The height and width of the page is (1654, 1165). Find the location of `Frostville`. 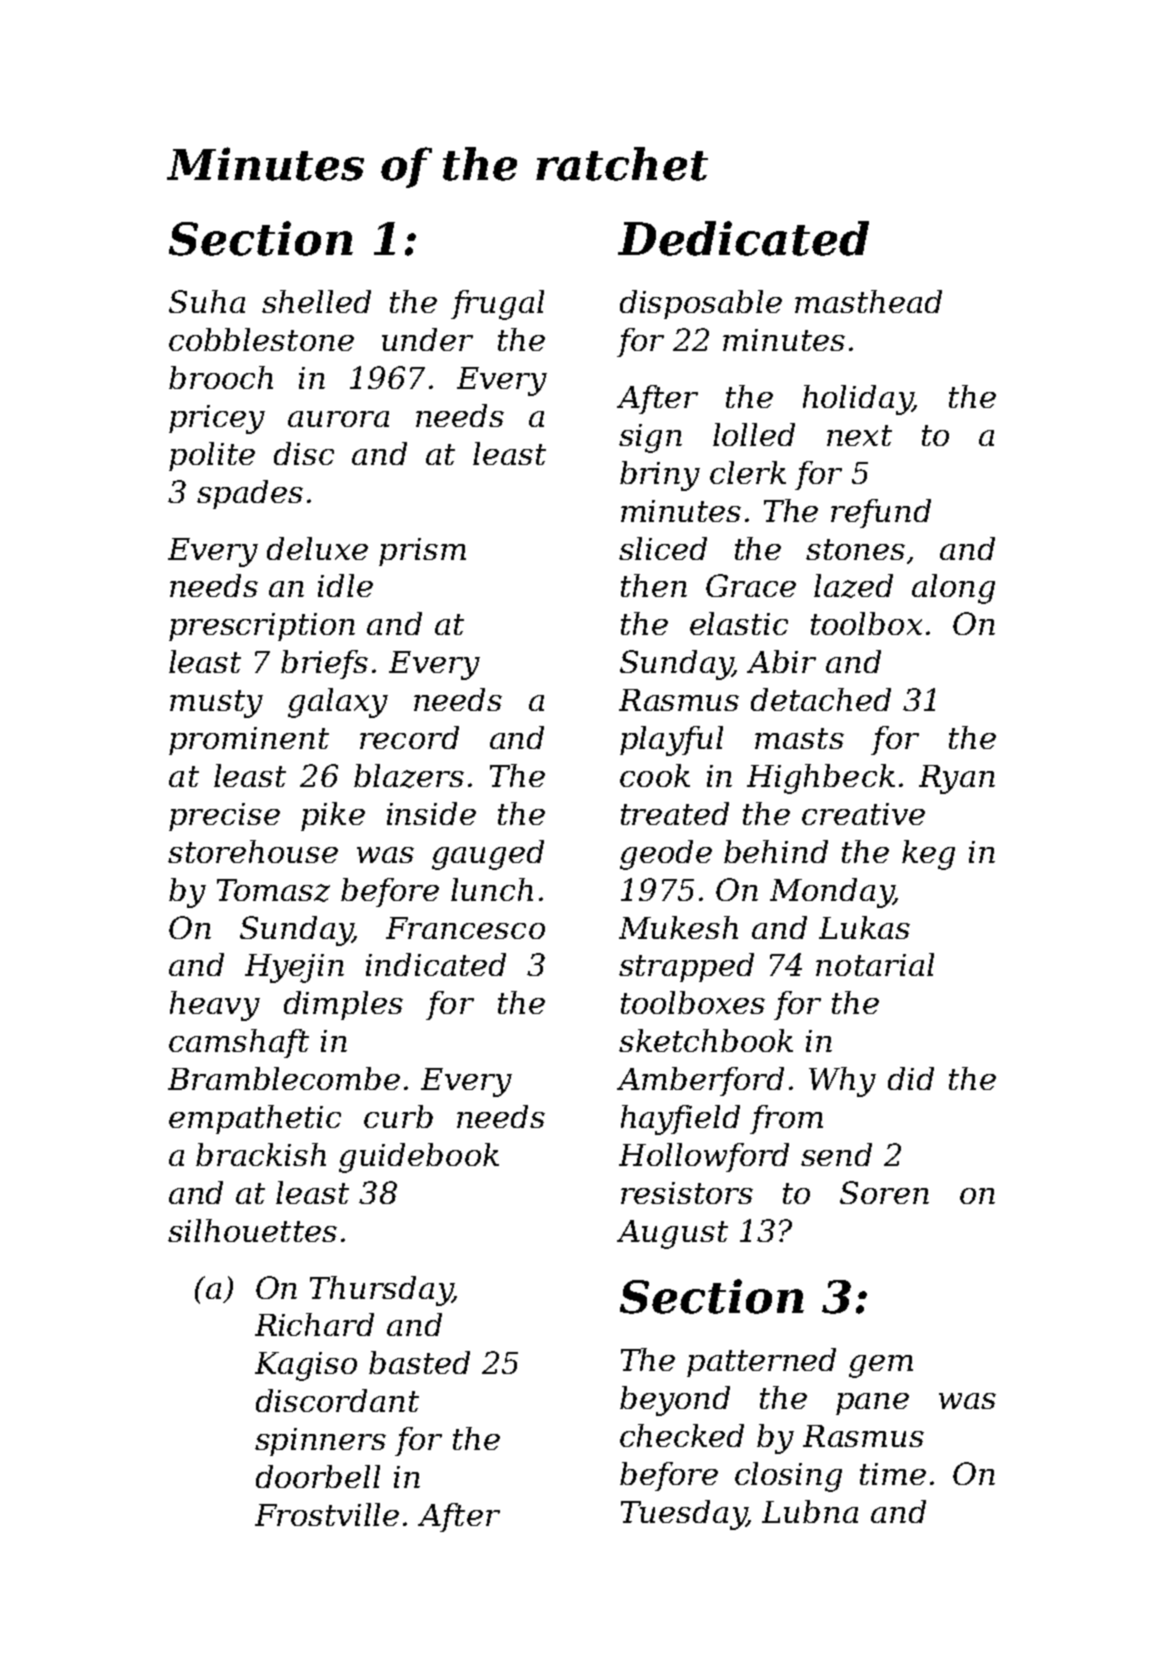

Frostville is located at coordinates (327, 1514).
